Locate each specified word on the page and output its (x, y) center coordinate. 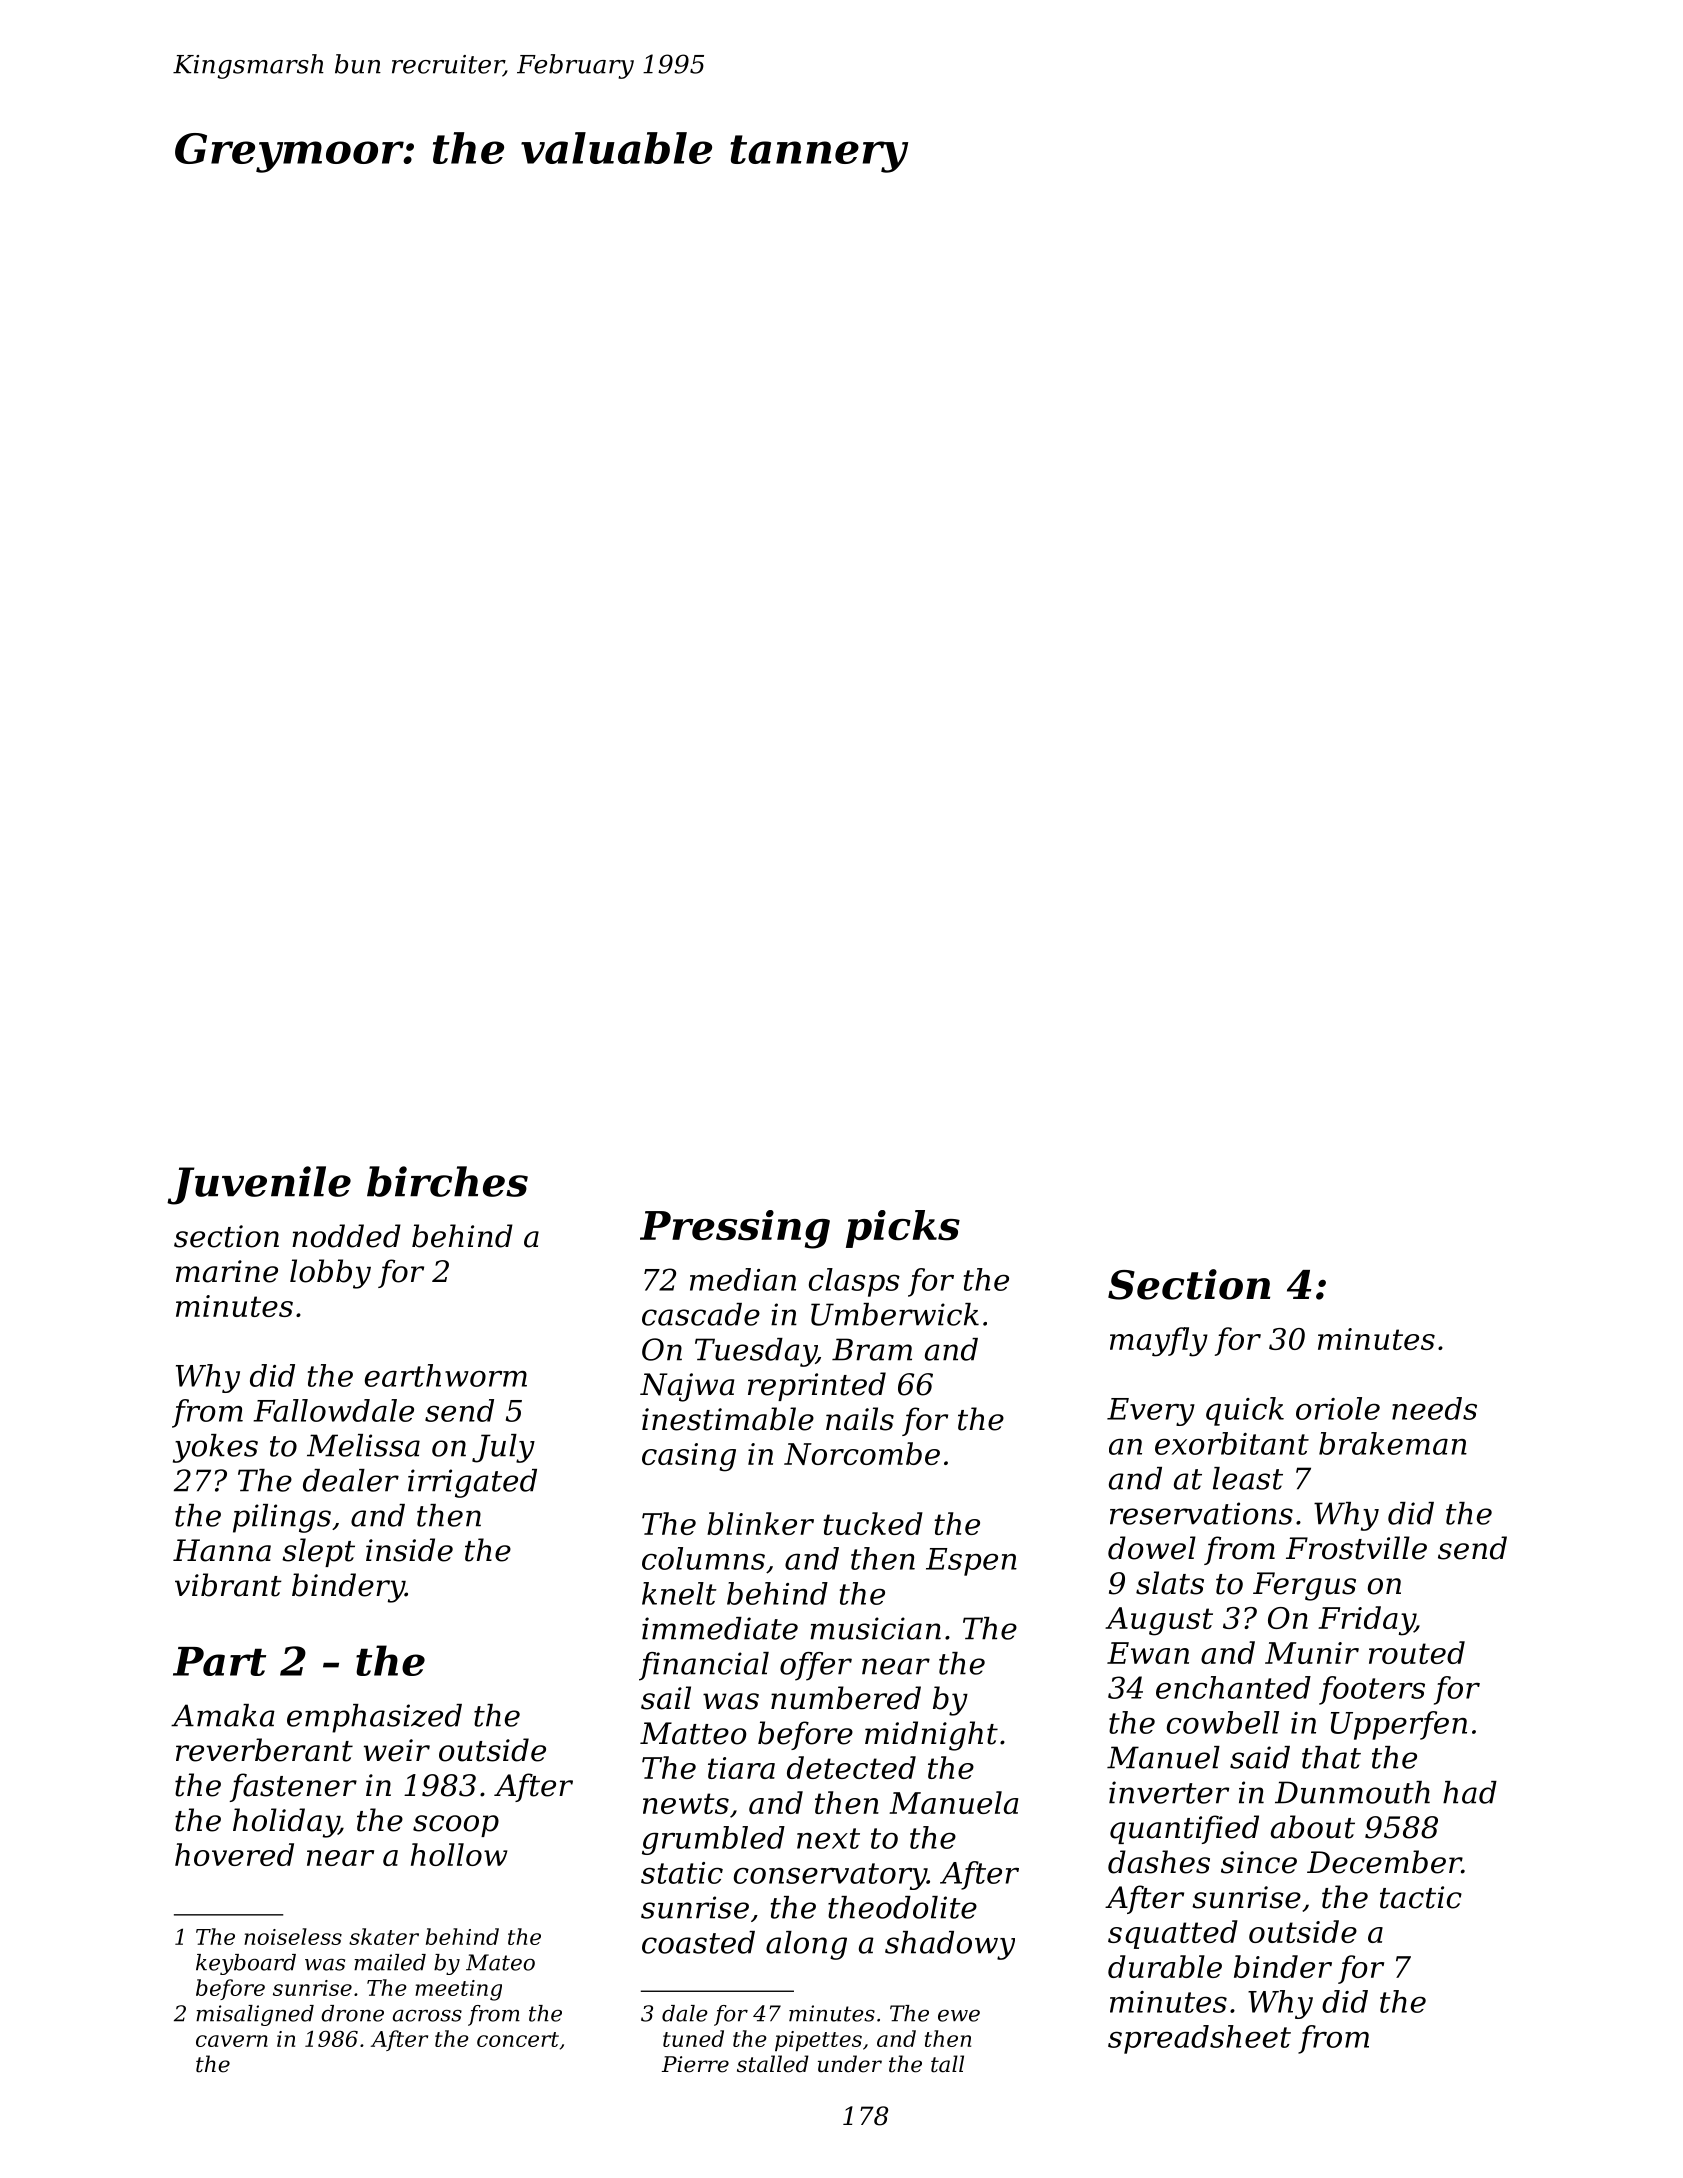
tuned (693, 2038)
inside (409, 1550)
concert (518, 2039)
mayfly (1159, 1342)
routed (1417, 1652)
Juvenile (259, 1185)
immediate (720, 1628)
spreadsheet (1199, 2039)
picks (903, 1229)
